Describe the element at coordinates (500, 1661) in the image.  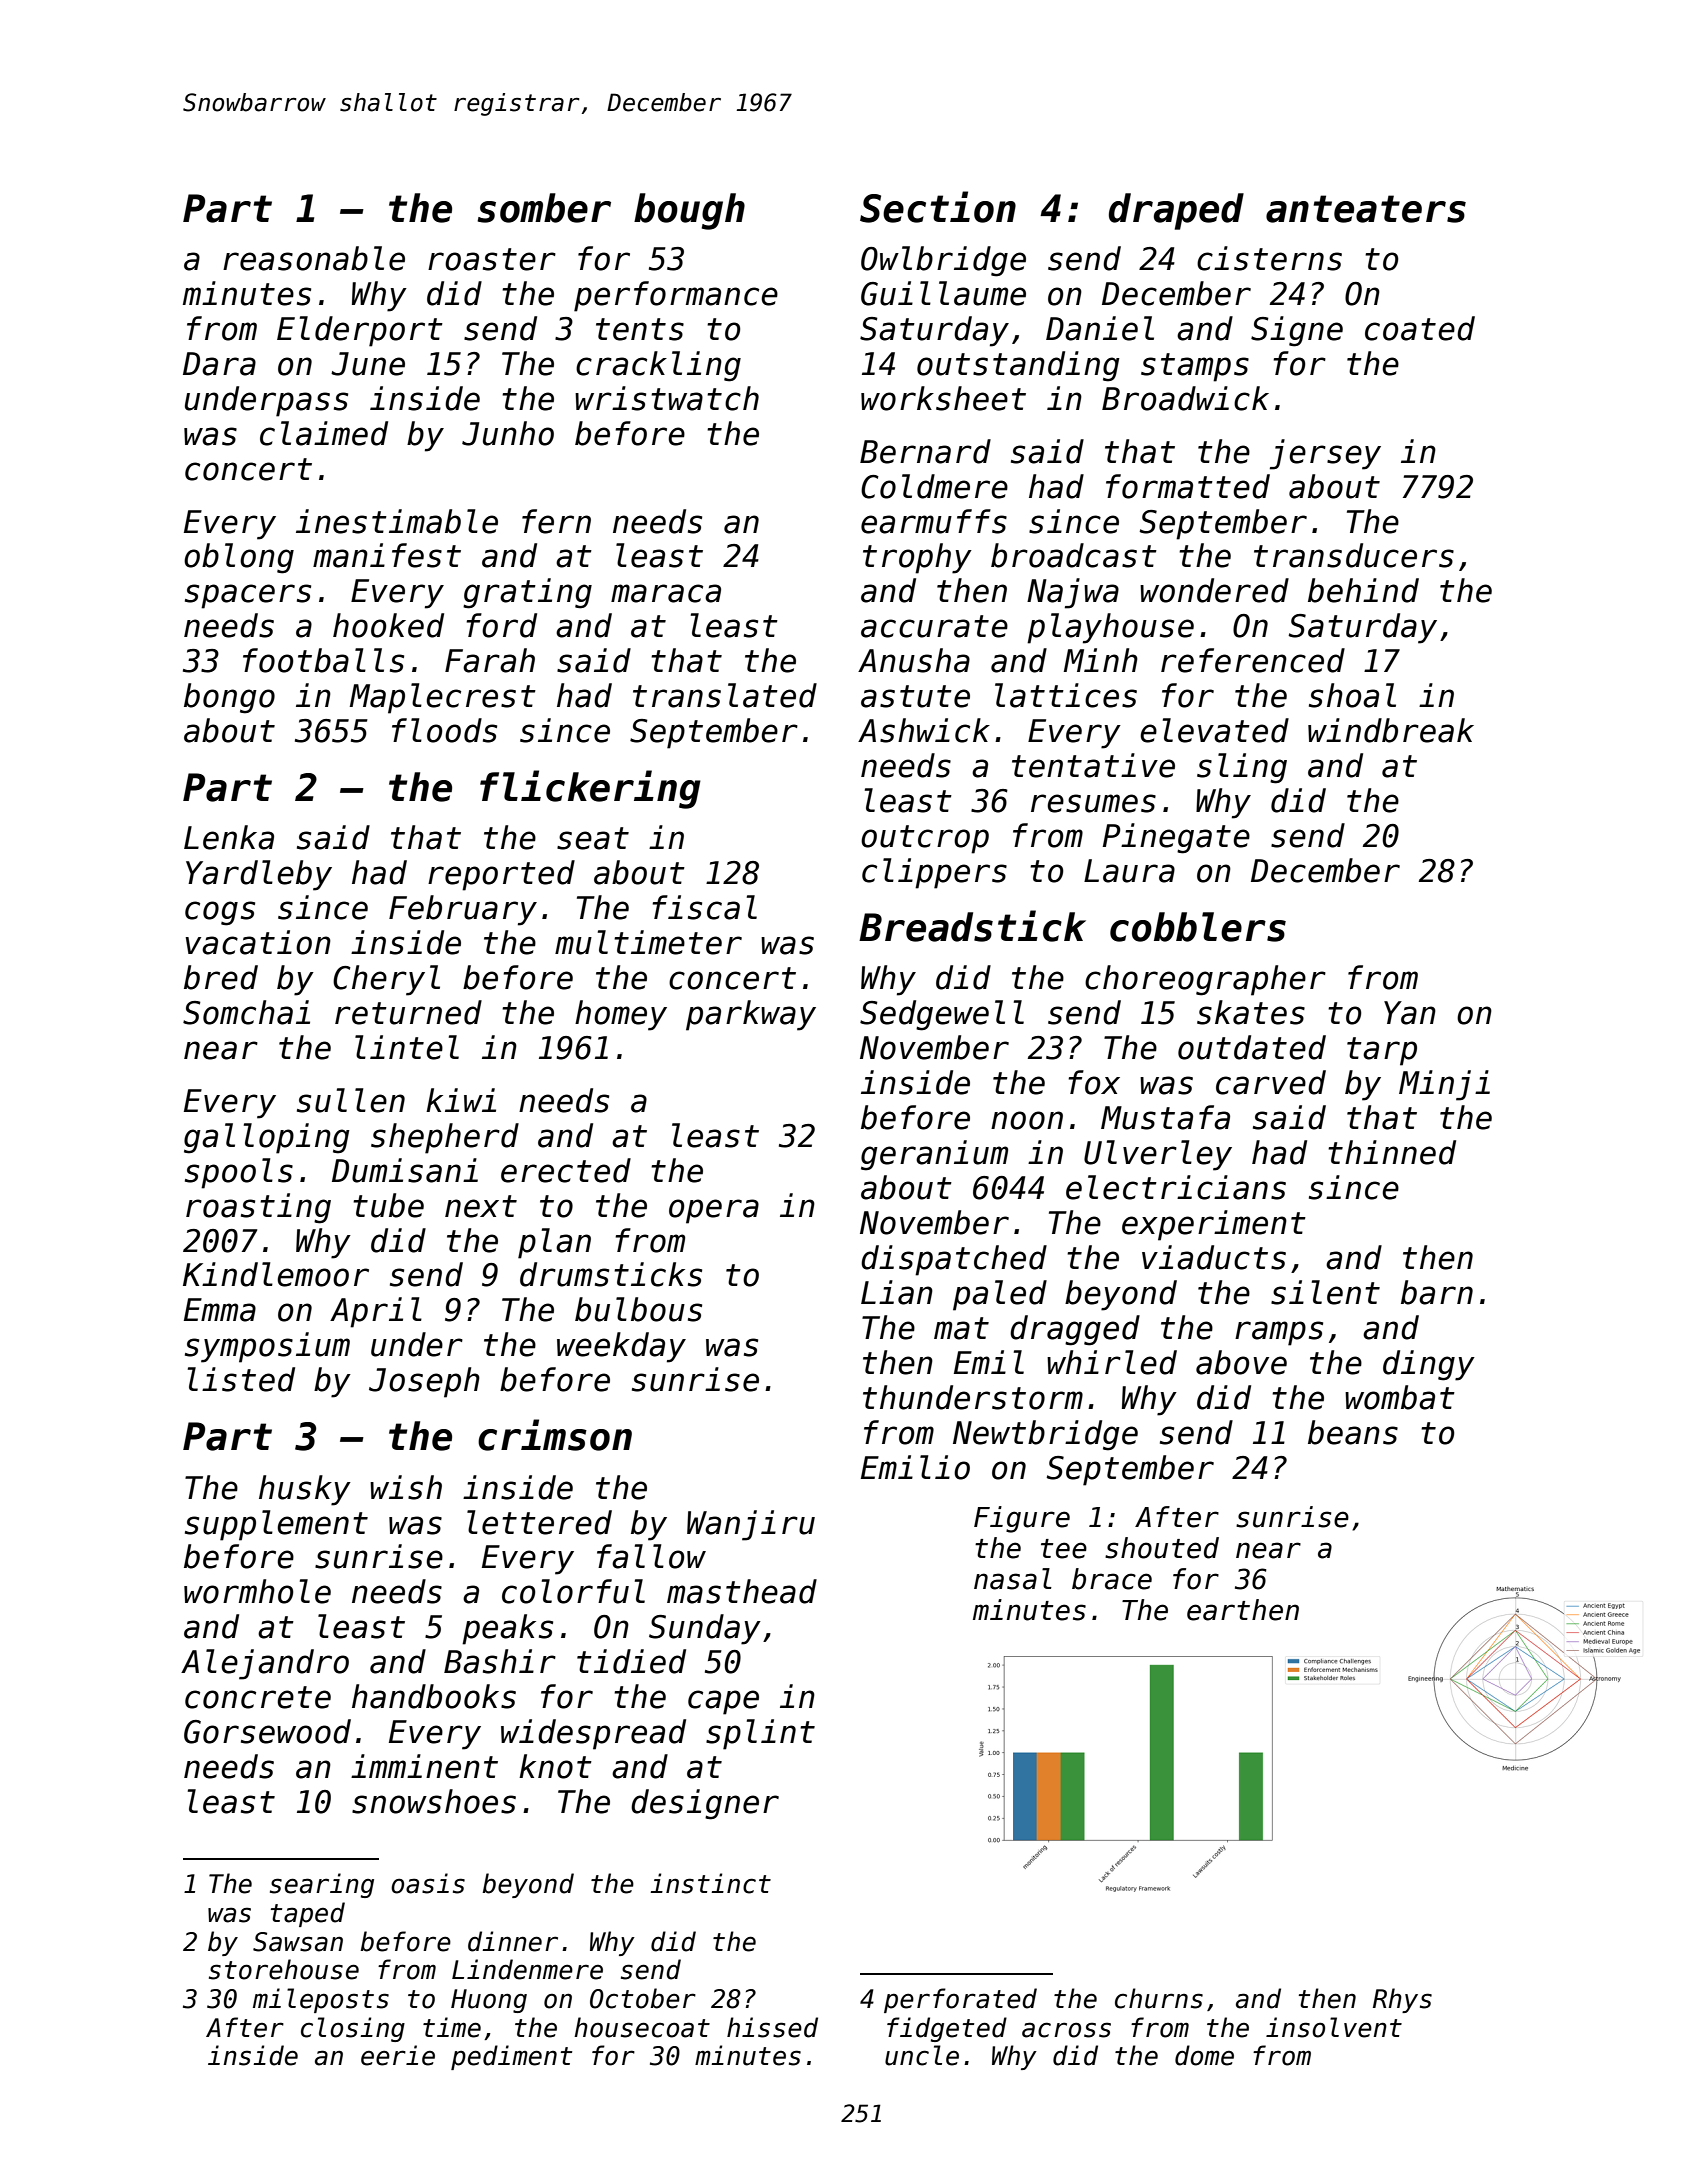
I see `Bashir` at that location.
